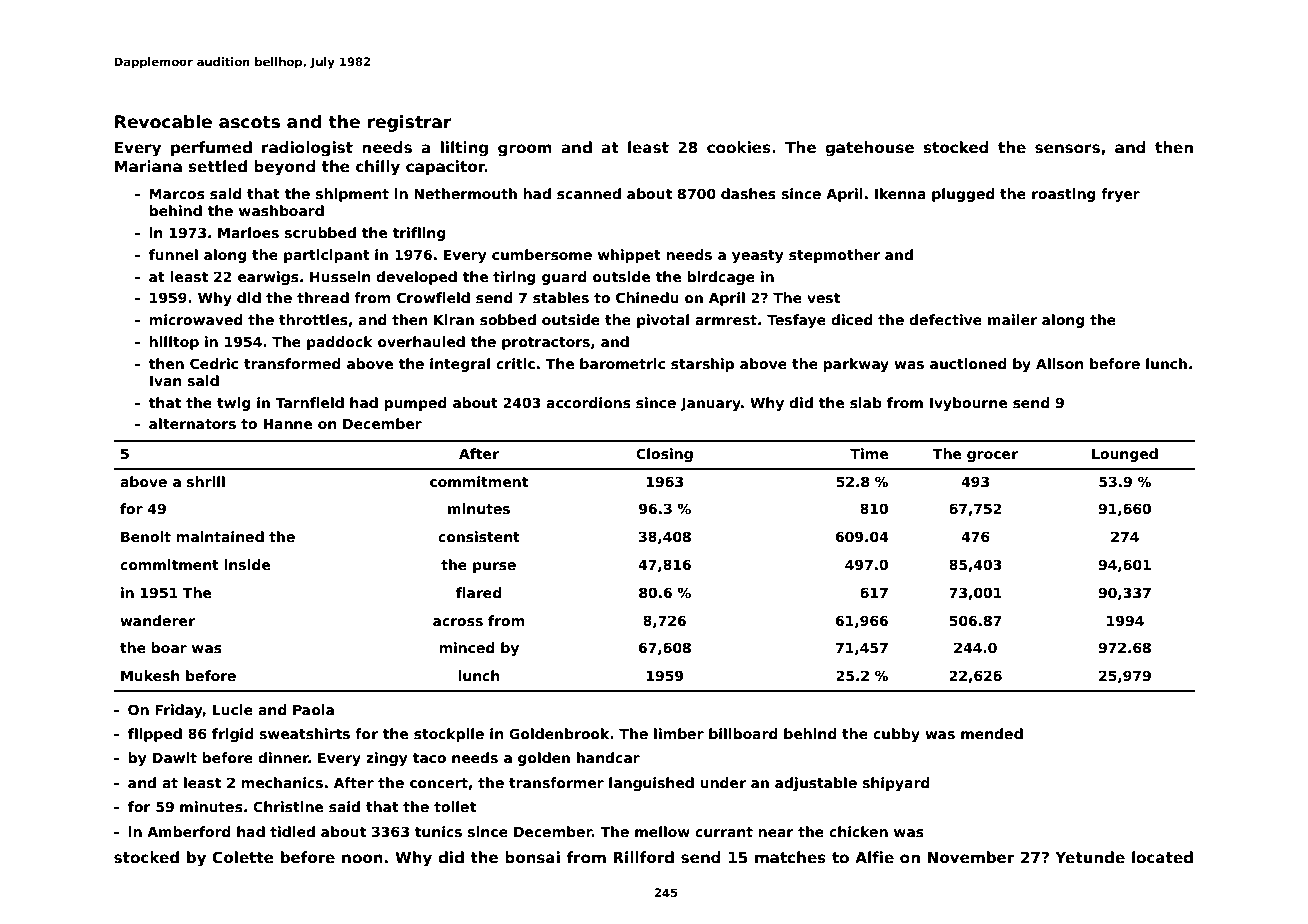 The width and height of the screenshot is (1308, 924). Describe the element at coordinates (664, 455) in the screenshot. I see `Closing` at that location.
